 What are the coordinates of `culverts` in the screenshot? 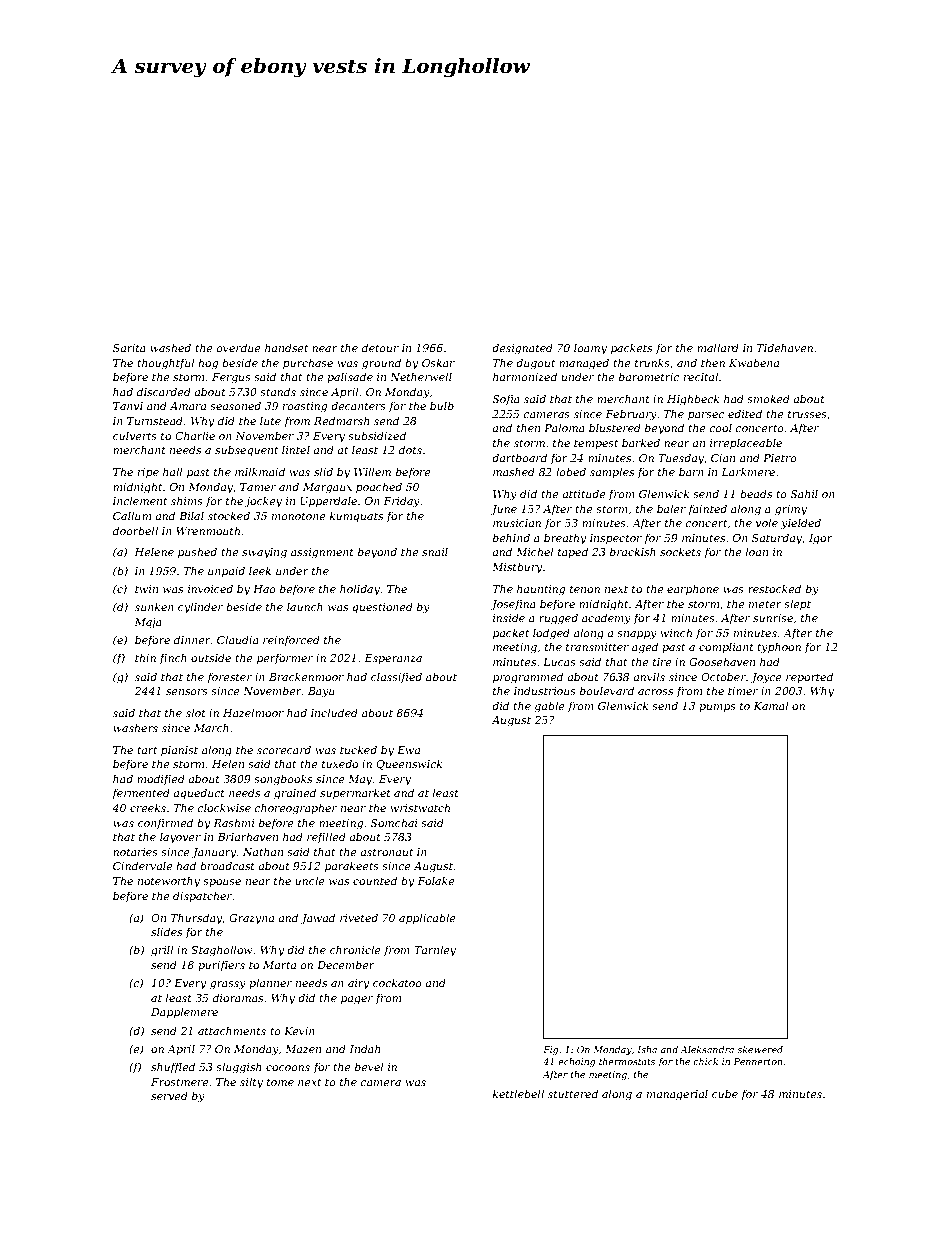 It's located at (135, 435).
